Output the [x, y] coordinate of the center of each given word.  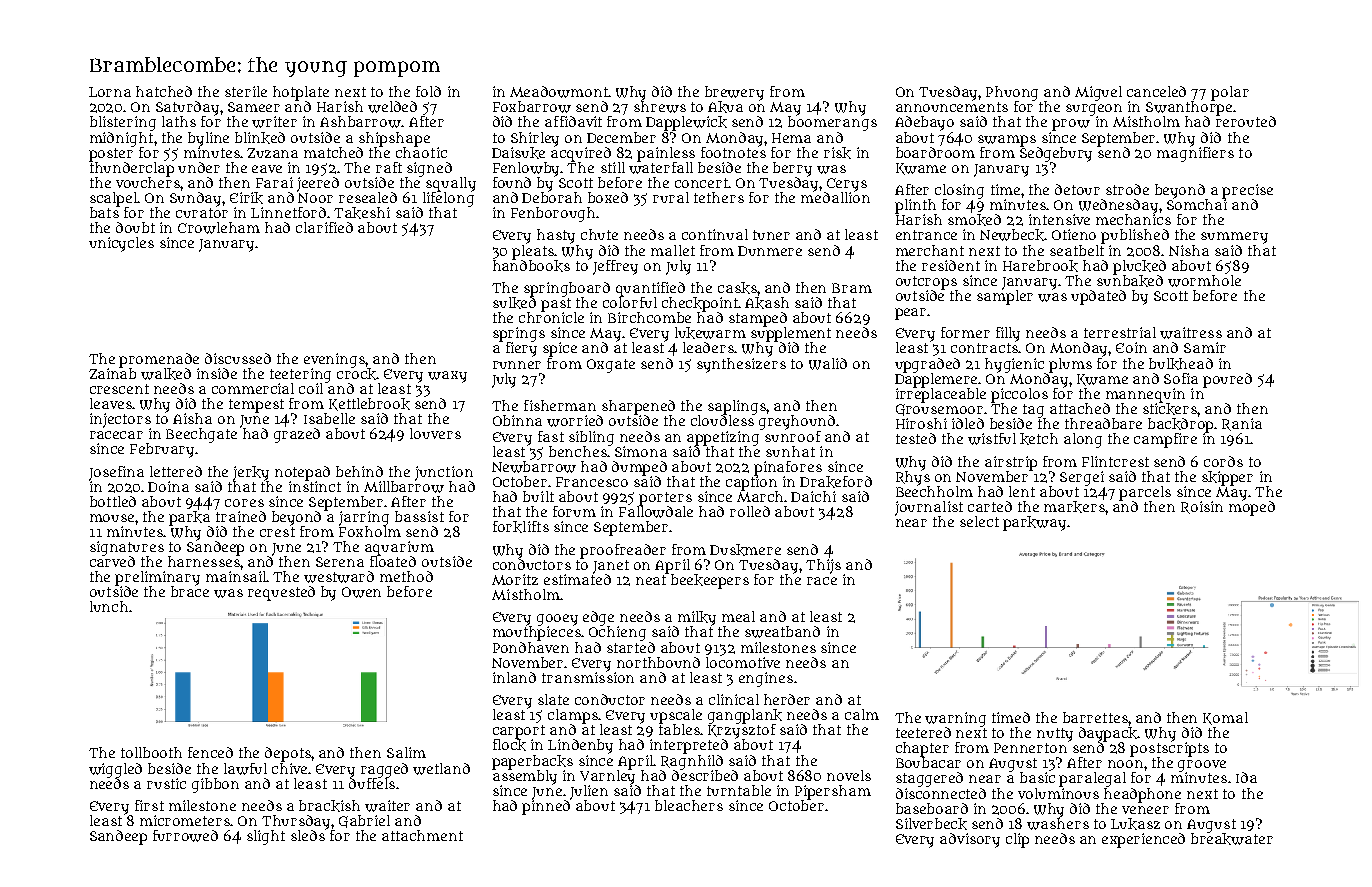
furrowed [185, 836]
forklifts [521, 527]
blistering [123, 123]
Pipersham [833, 792]
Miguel [1098, 93]
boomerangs [832, 123]
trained [241, 516]
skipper [1227, 478]
